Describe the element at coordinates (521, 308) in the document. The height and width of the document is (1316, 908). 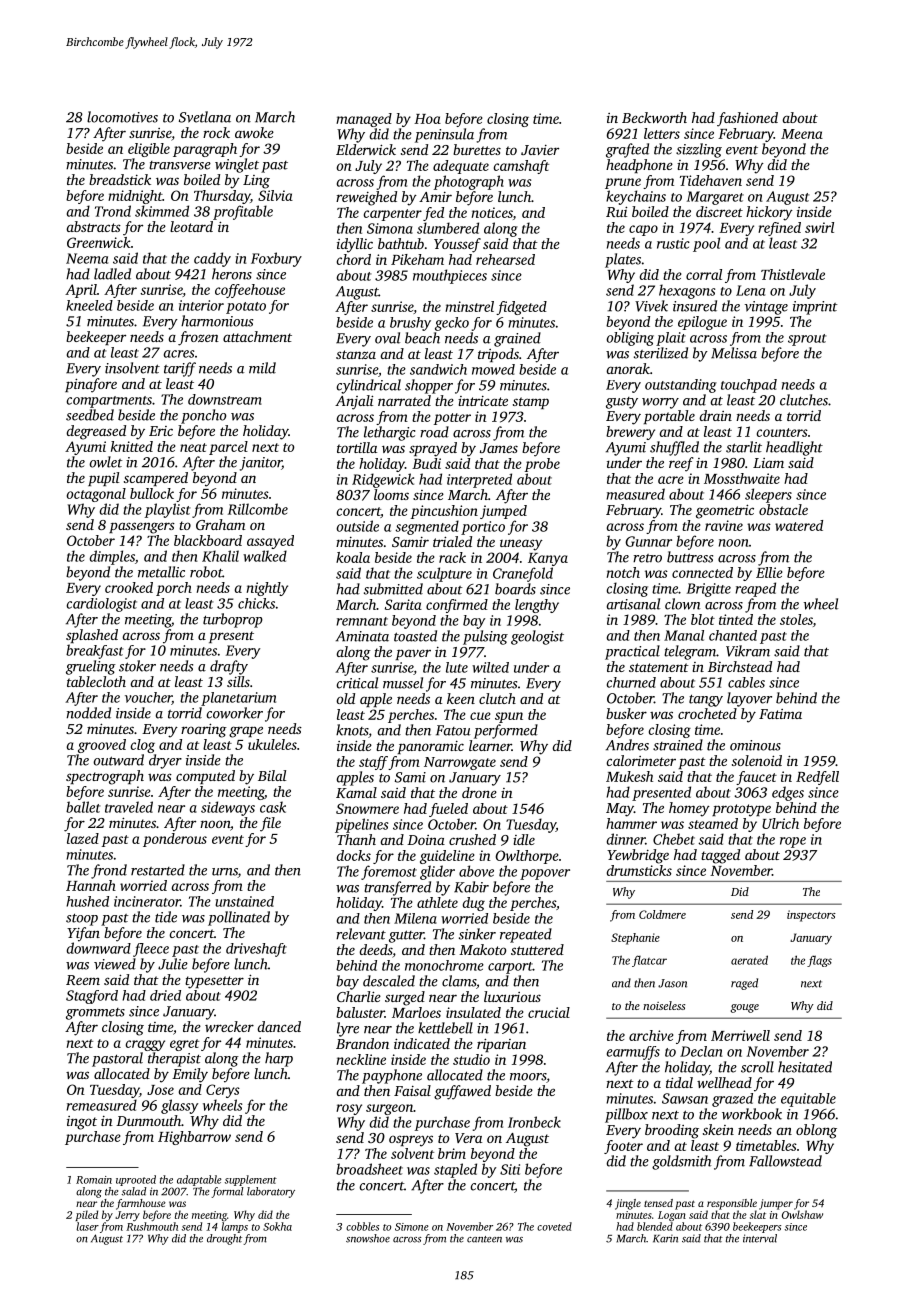
I see `fidgeted` at that location.
